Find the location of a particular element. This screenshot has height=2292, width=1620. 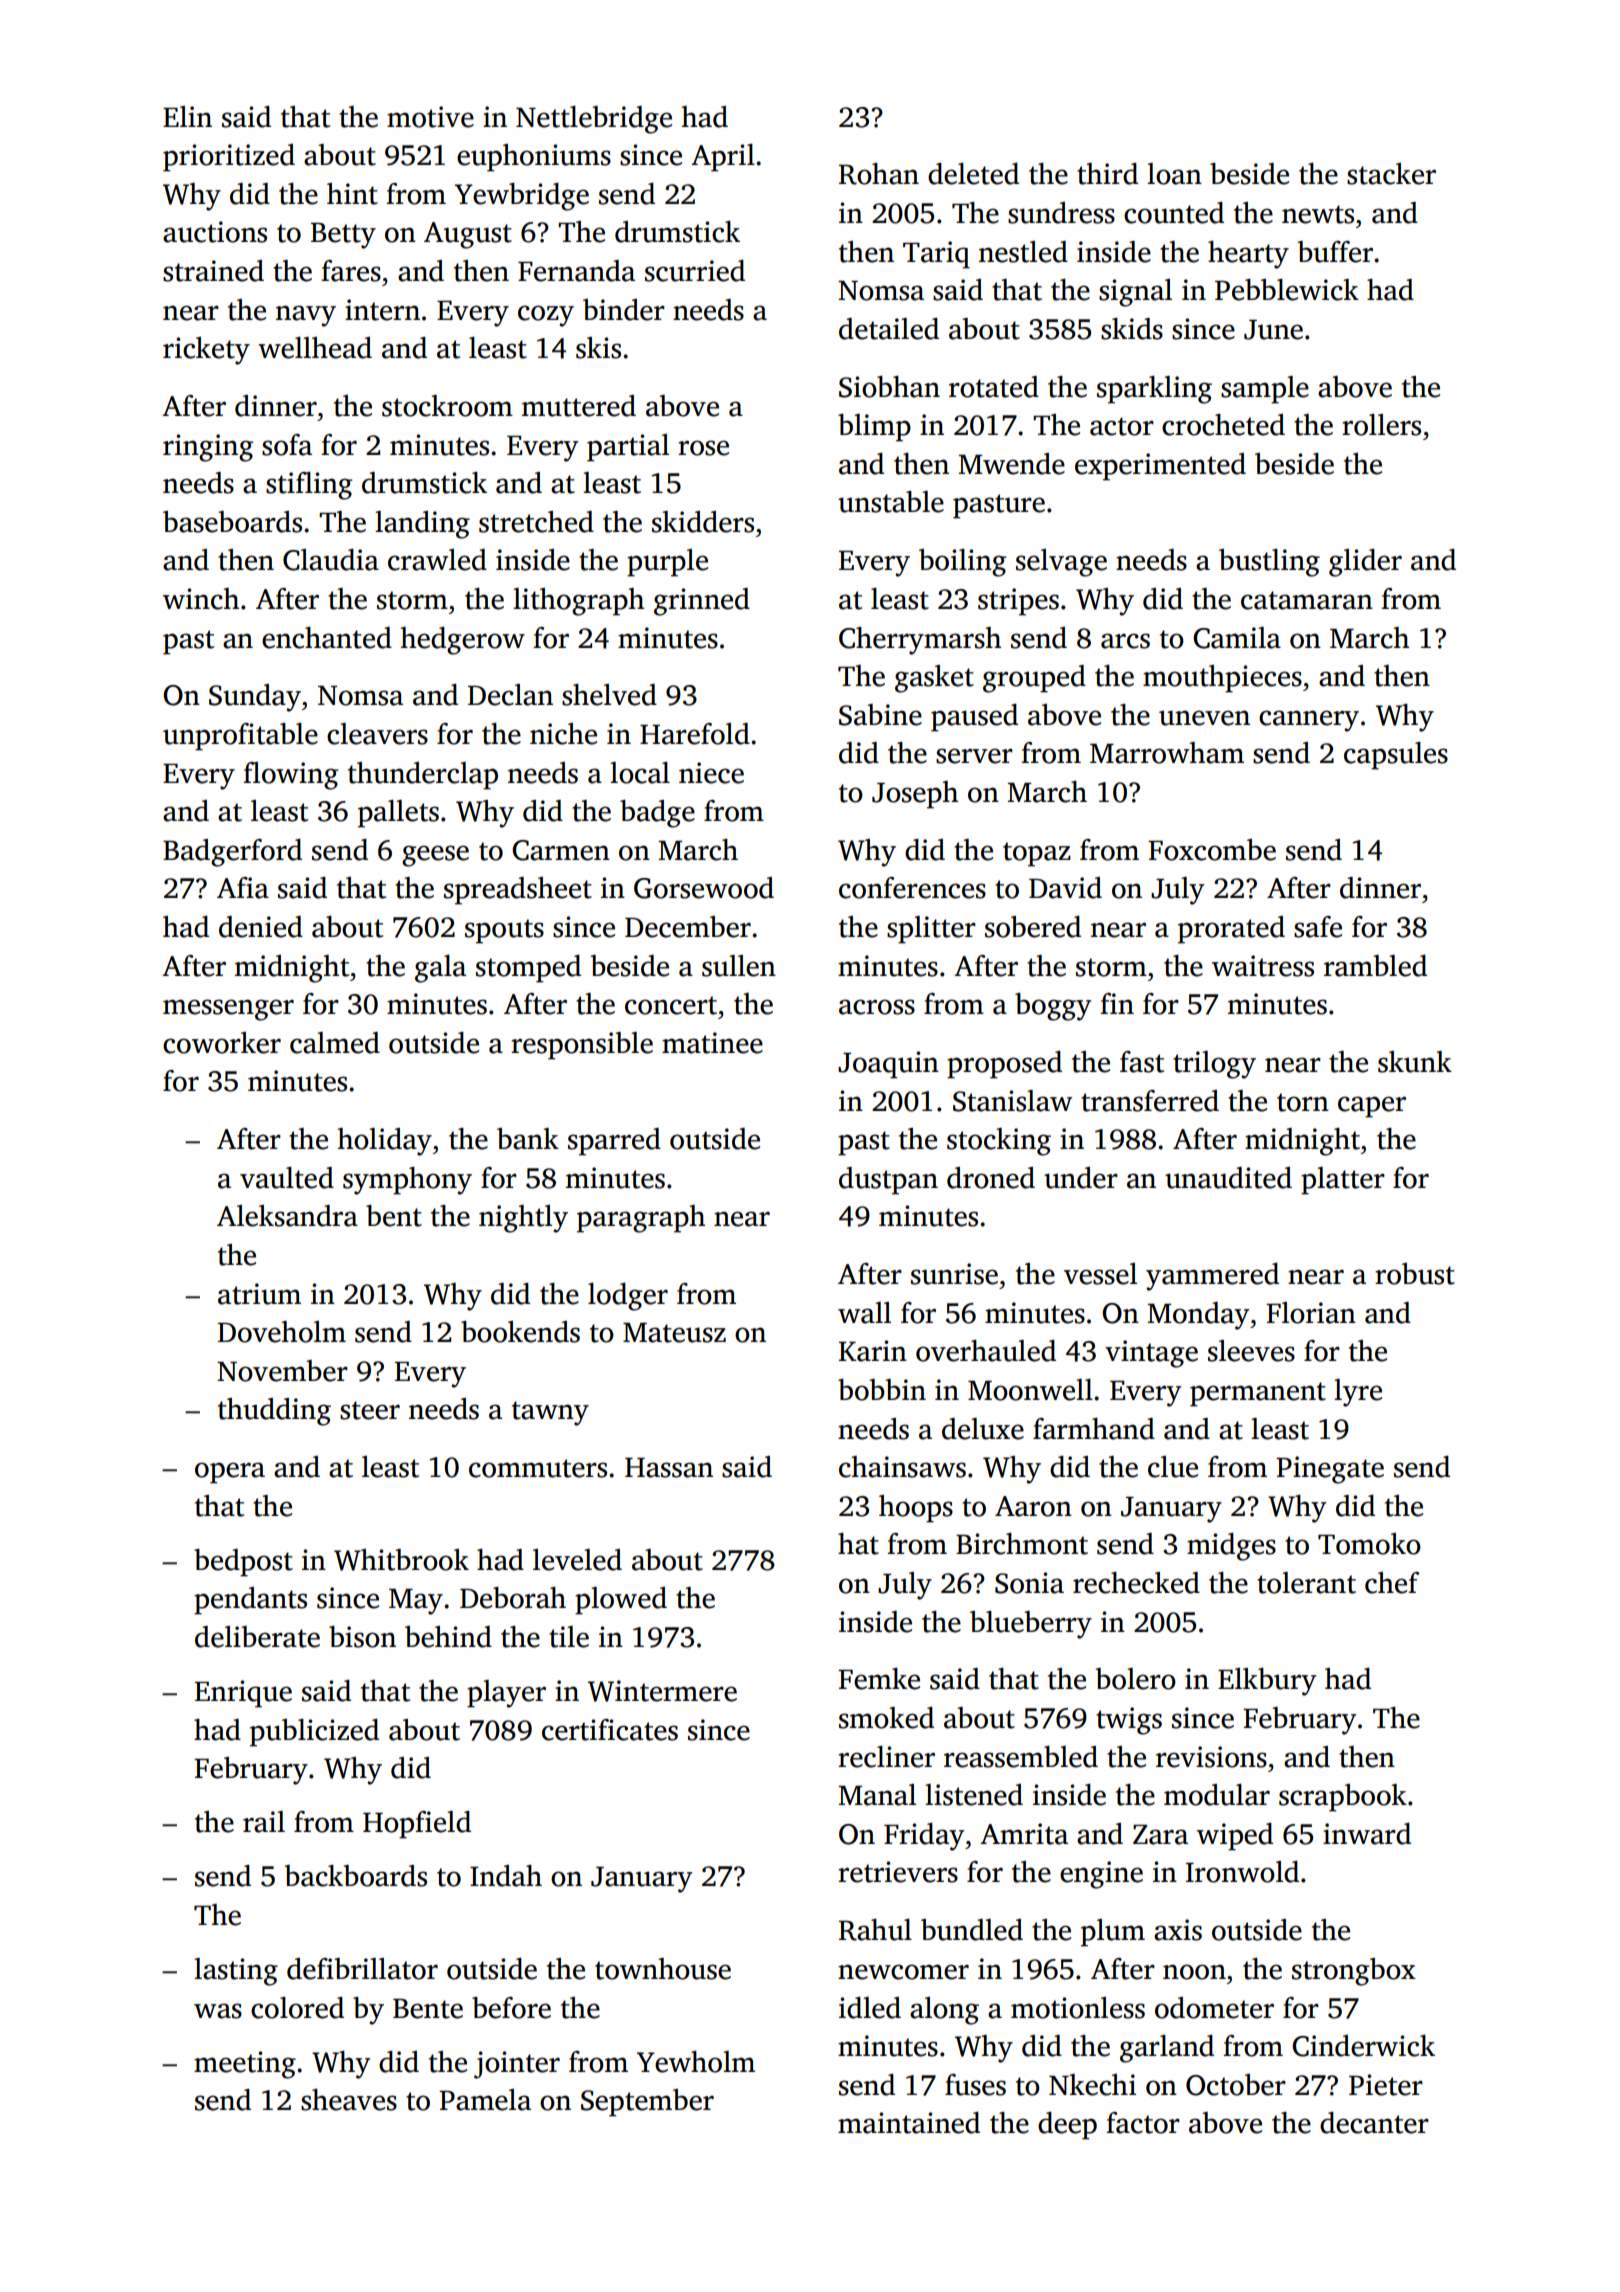

listened is located at coordinates (974, 1795).
